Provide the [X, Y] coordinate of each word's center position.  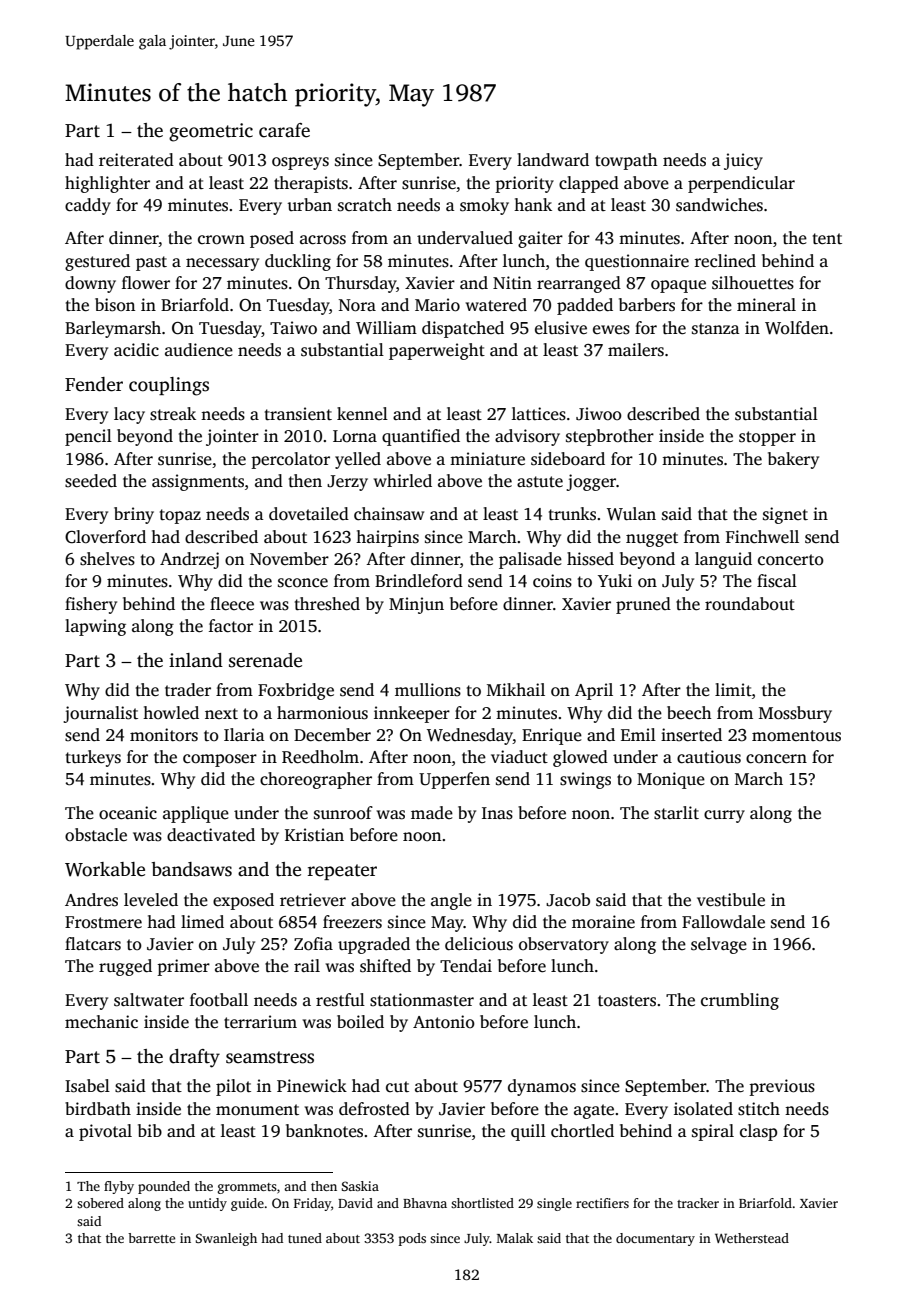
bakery [793, 460]
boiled [360, 1022]
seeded [91, 481]
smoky [484, 206]
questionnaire [637, 262]
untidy [207, 1204]
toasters [627, 1001]
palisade [530, 560]
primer [183, 967]
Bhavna [425, 1203]
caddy [88, 206]
